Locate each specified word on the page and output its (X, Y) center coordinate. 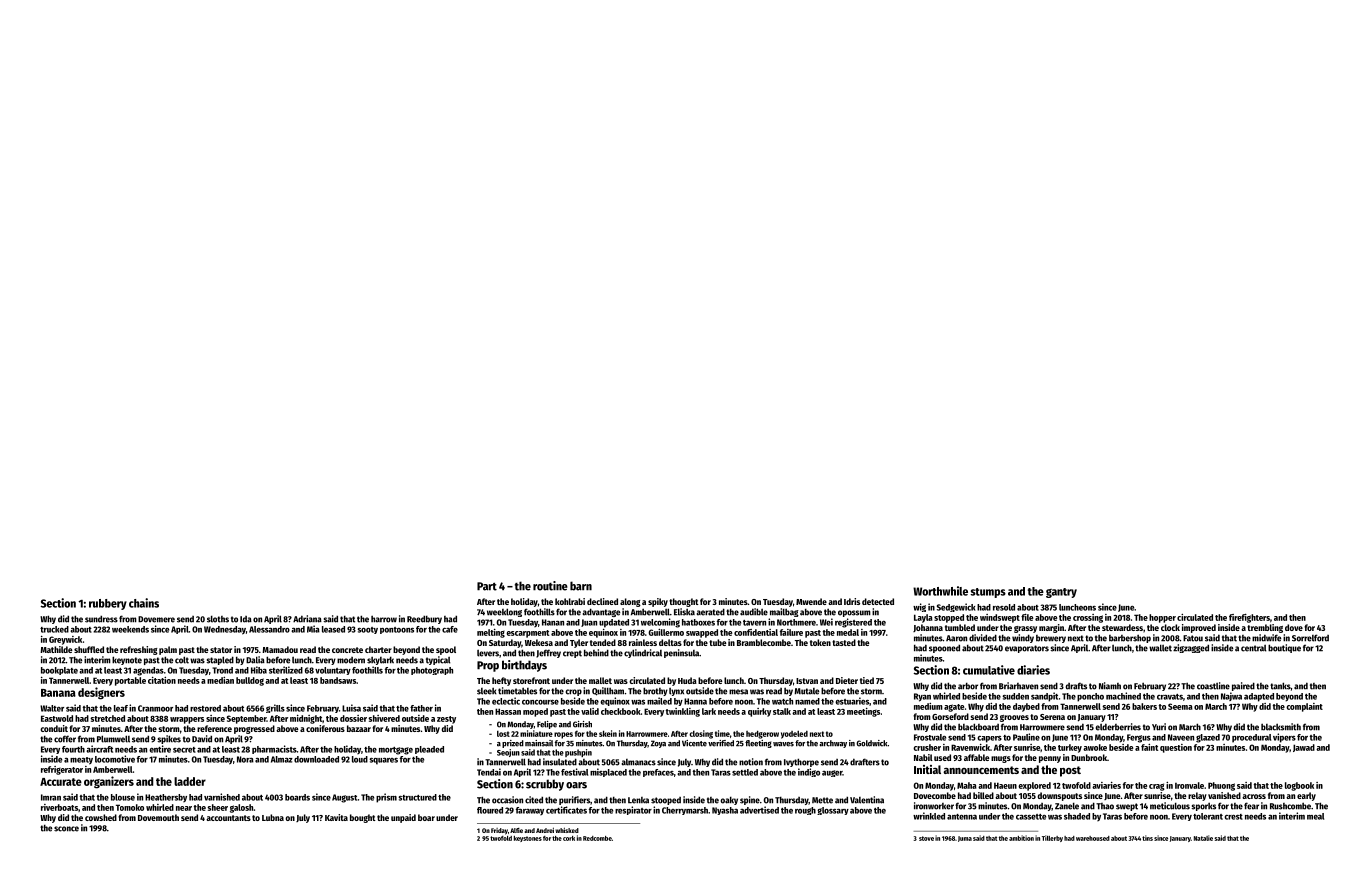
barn (581, 586)
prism (386, 798)
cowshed (101, 817)
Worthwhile (940, 591)
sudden (1015, 696)
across (1254, 796)
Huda (687, 680)
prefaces (658, 773)
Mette (822, 800)
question (1176, 748)
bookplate (59, 671)
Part (487, 586)
